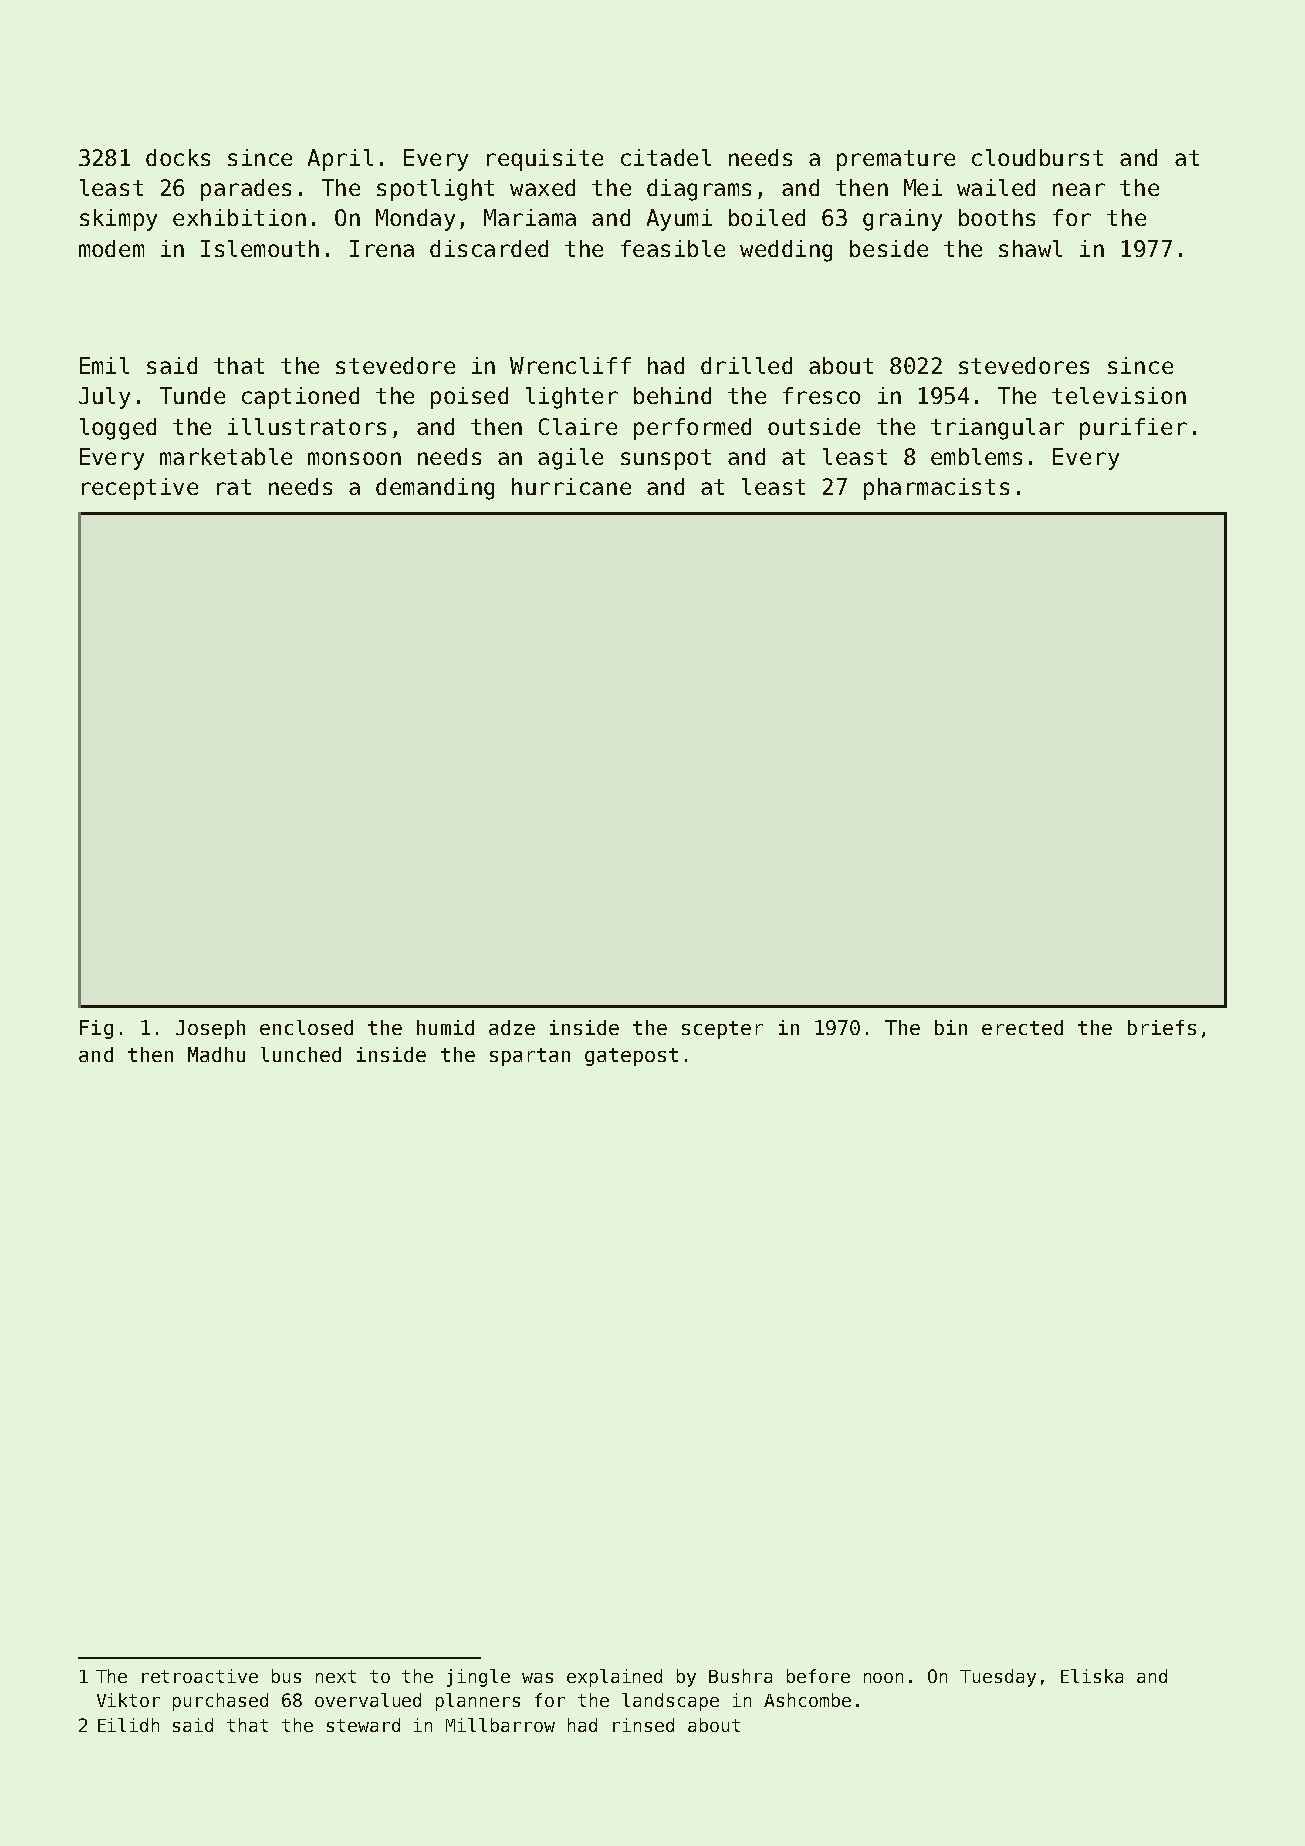 The image size is (1305, 1846). Describe the element at coordinates (1037, 157) in the page. I see `cloudburst` at that location.
